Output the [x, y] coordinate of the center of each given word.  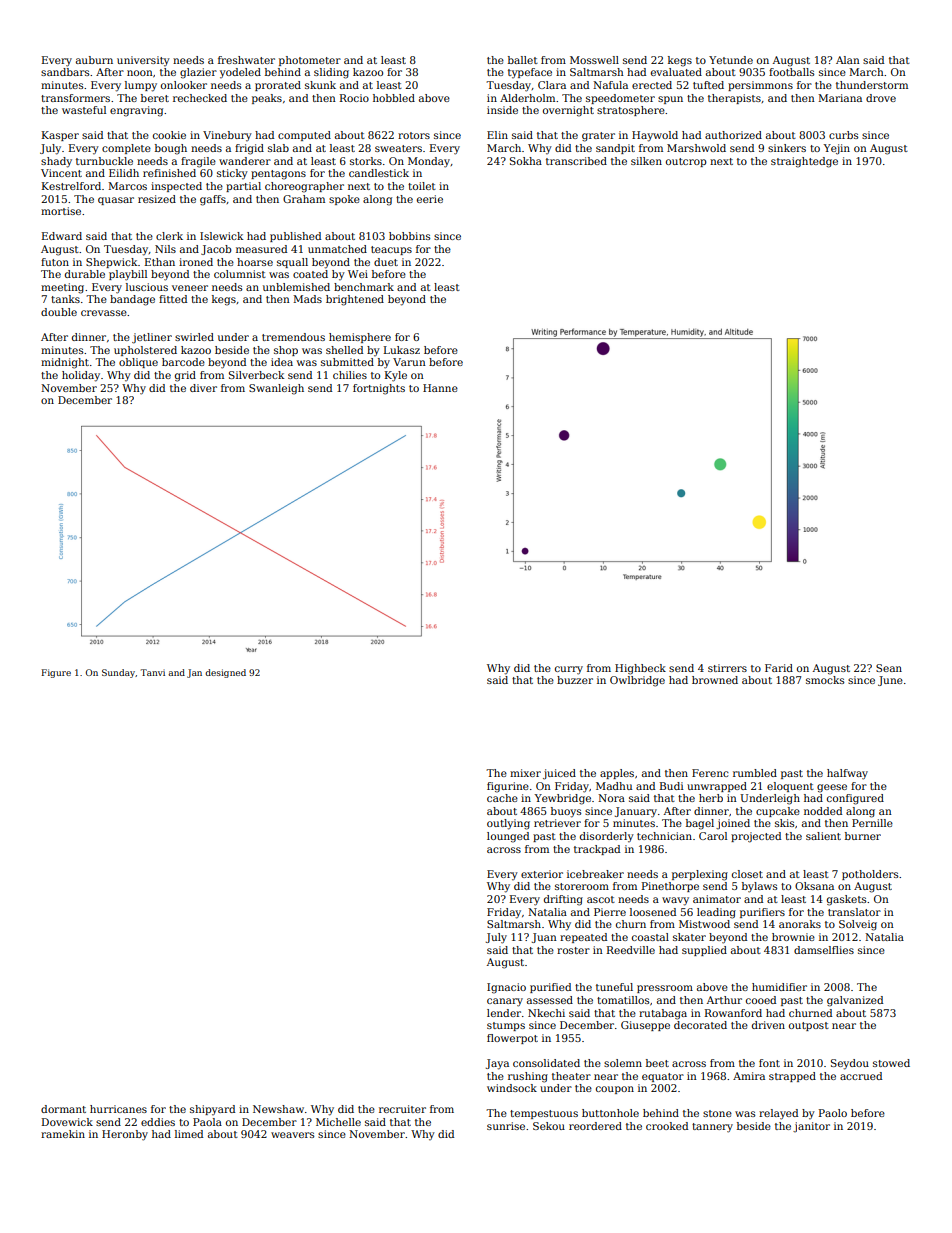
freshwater [246, 60]
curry [569, 670]
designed [225, 673]
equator [663, 1077]
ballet [523, 60]
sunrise [506, 1126]
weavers [292, 1135]
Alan [848, 60]
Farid [779, 668]
